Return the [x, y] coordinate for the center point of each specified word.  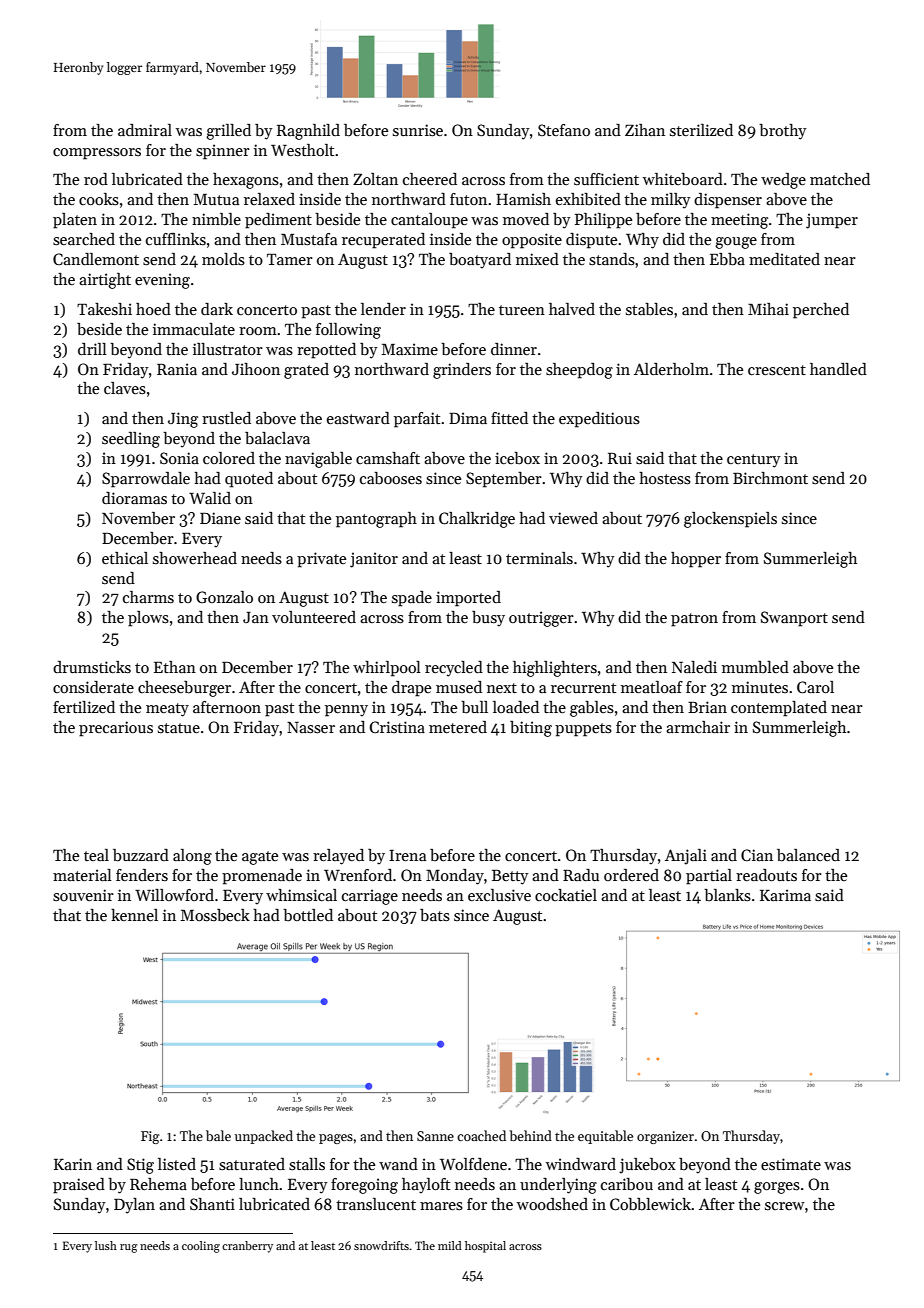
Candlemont [96, 259]
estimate [791, 1164]
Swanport [794, 619]
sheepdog [579, 371]
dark [217, 309]
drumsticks [92, 667]
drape [411, 689]
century [754, 461]
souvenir [83, 895]
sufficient [606, 179]
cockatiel [566, 895]
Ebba [727, 259]
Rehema [158, 1184]
